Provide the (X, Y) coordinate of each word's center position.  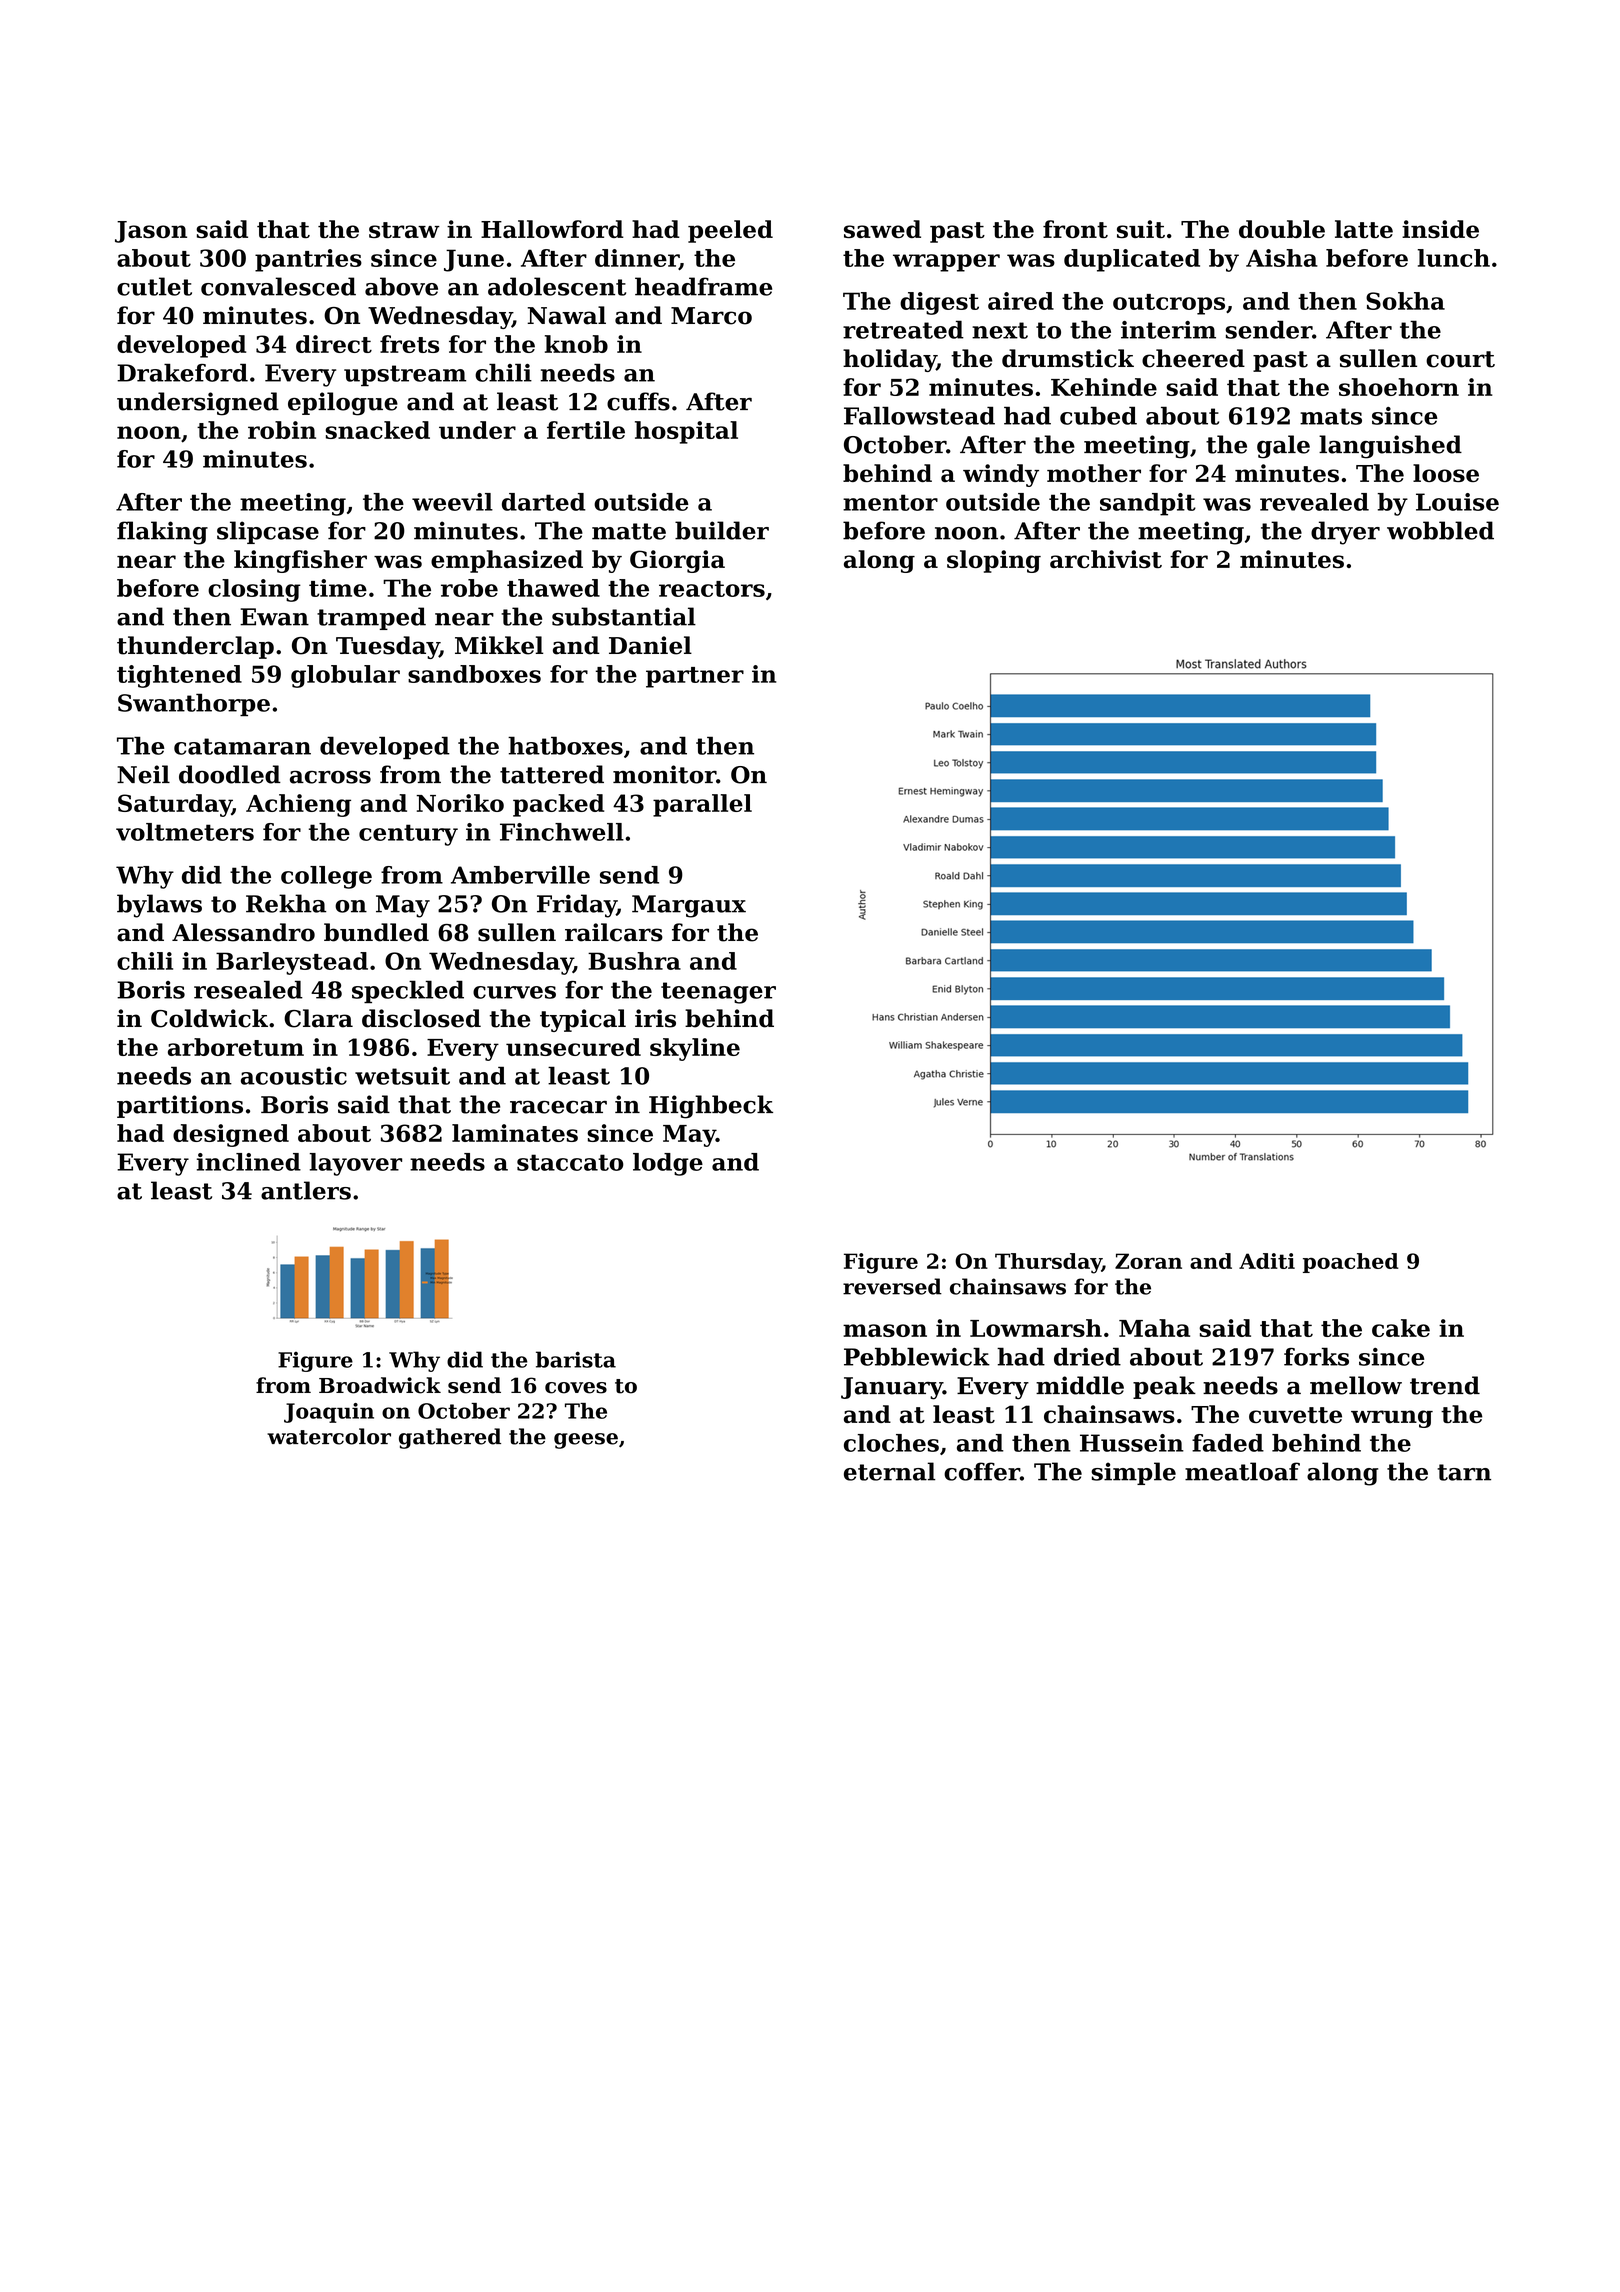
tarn (1464, 1472)
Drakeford (182, 372)
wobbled (1440, 530)
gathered (450, 1438)
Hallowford (552, 229)
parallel (702, 805)
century (408, 835)
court (1460, 359)
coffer (982, 1471)
